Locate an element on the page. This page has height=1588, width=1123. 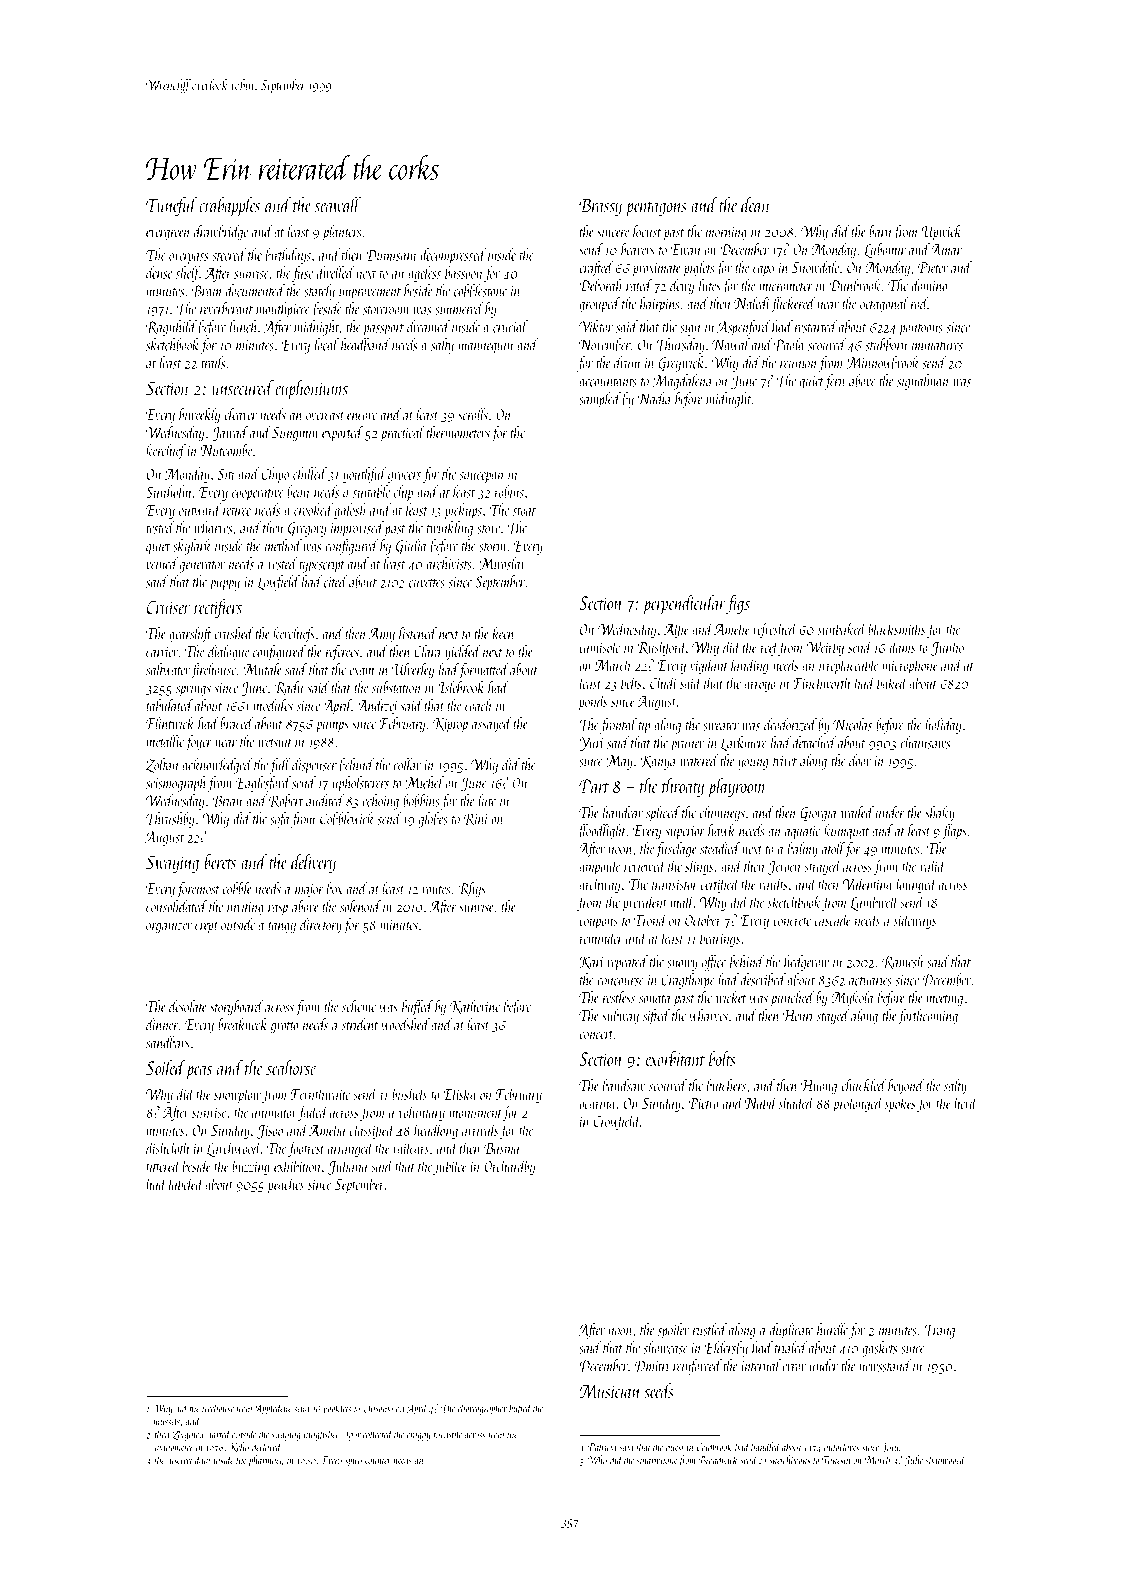
Radu is located at coordinates (288, 688).
